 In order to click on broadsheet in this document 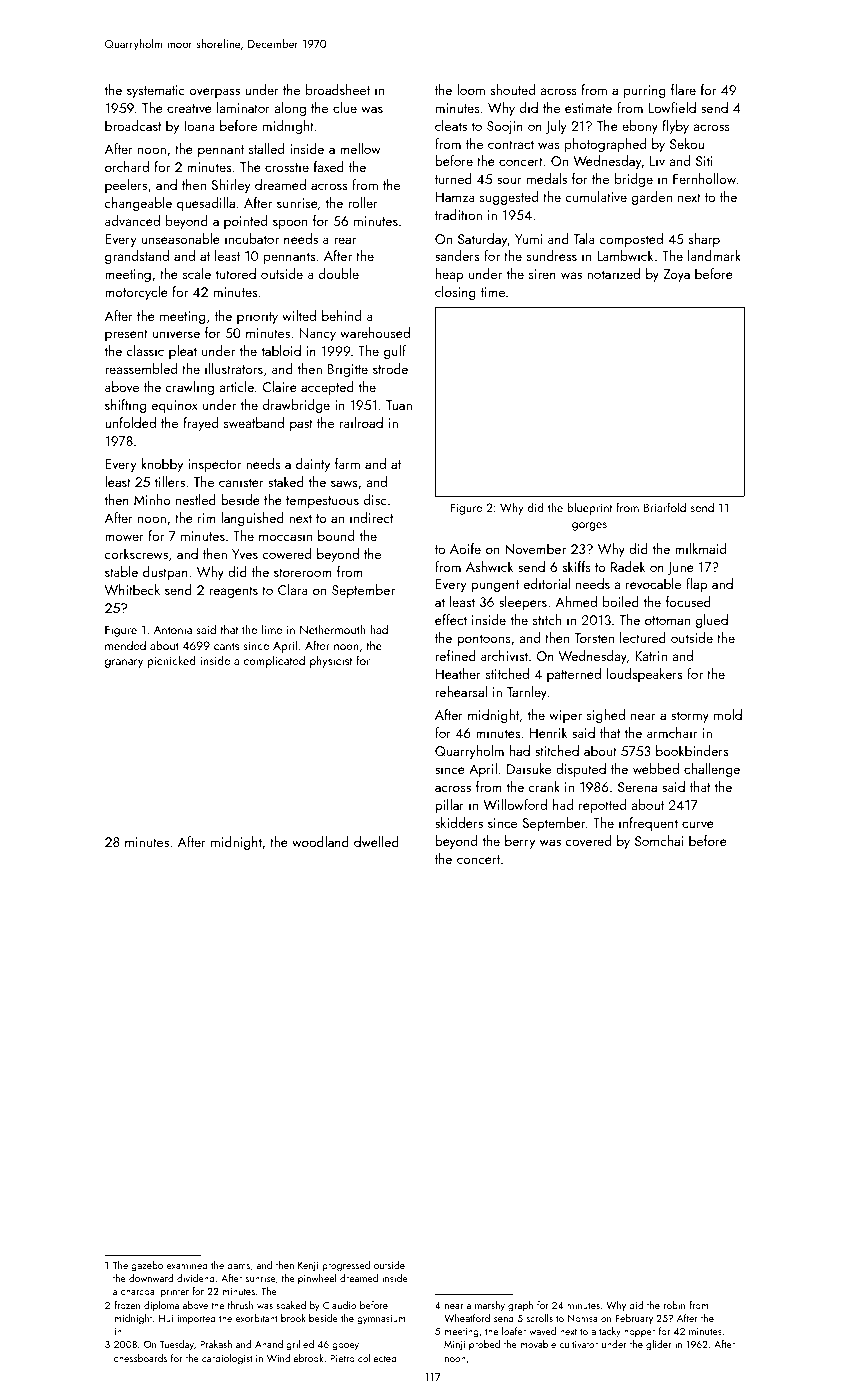, I will do `click(338, 89)`.
